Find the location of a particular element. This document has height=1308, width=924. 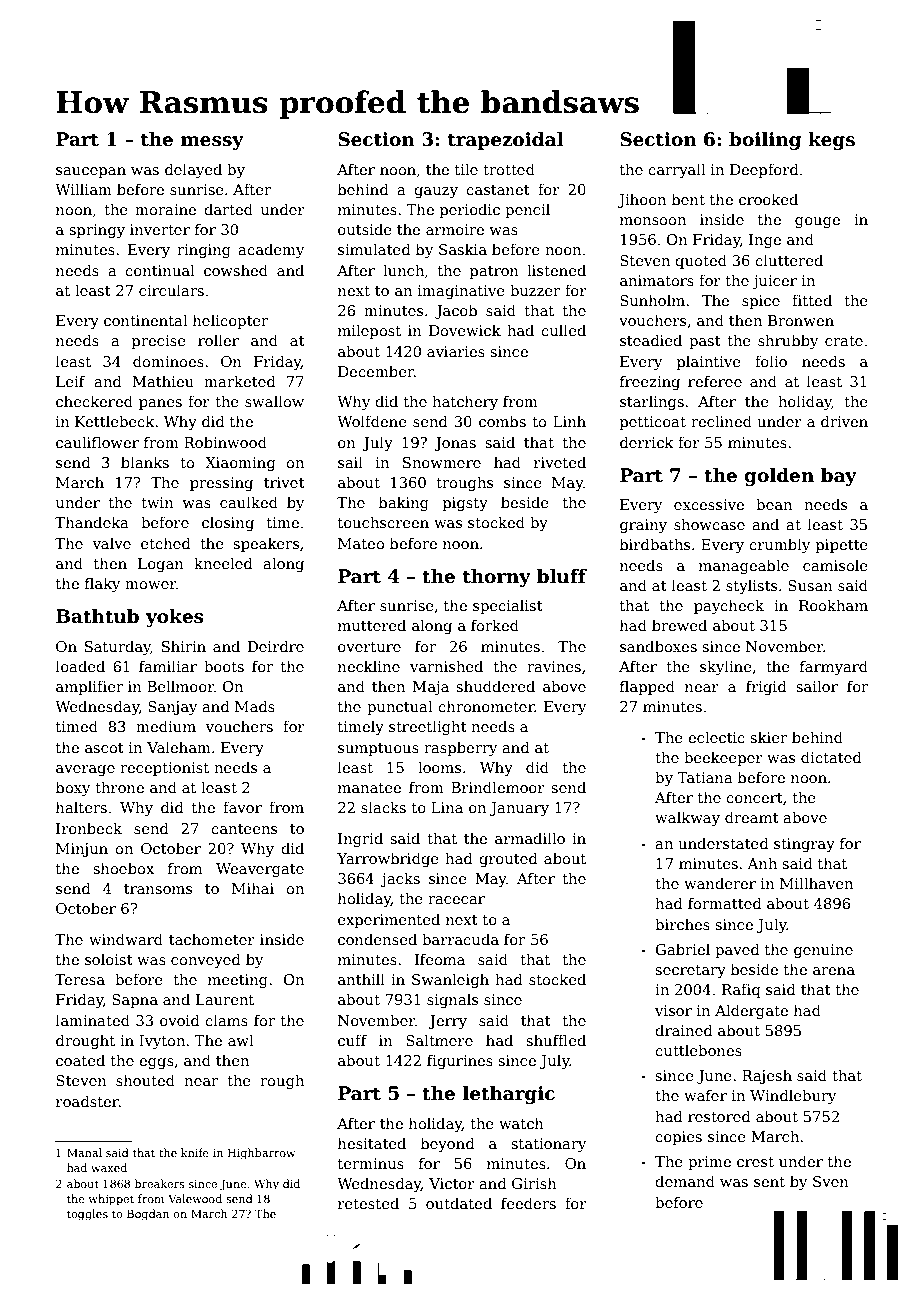

walkway is located at coordinates (687, 818).
